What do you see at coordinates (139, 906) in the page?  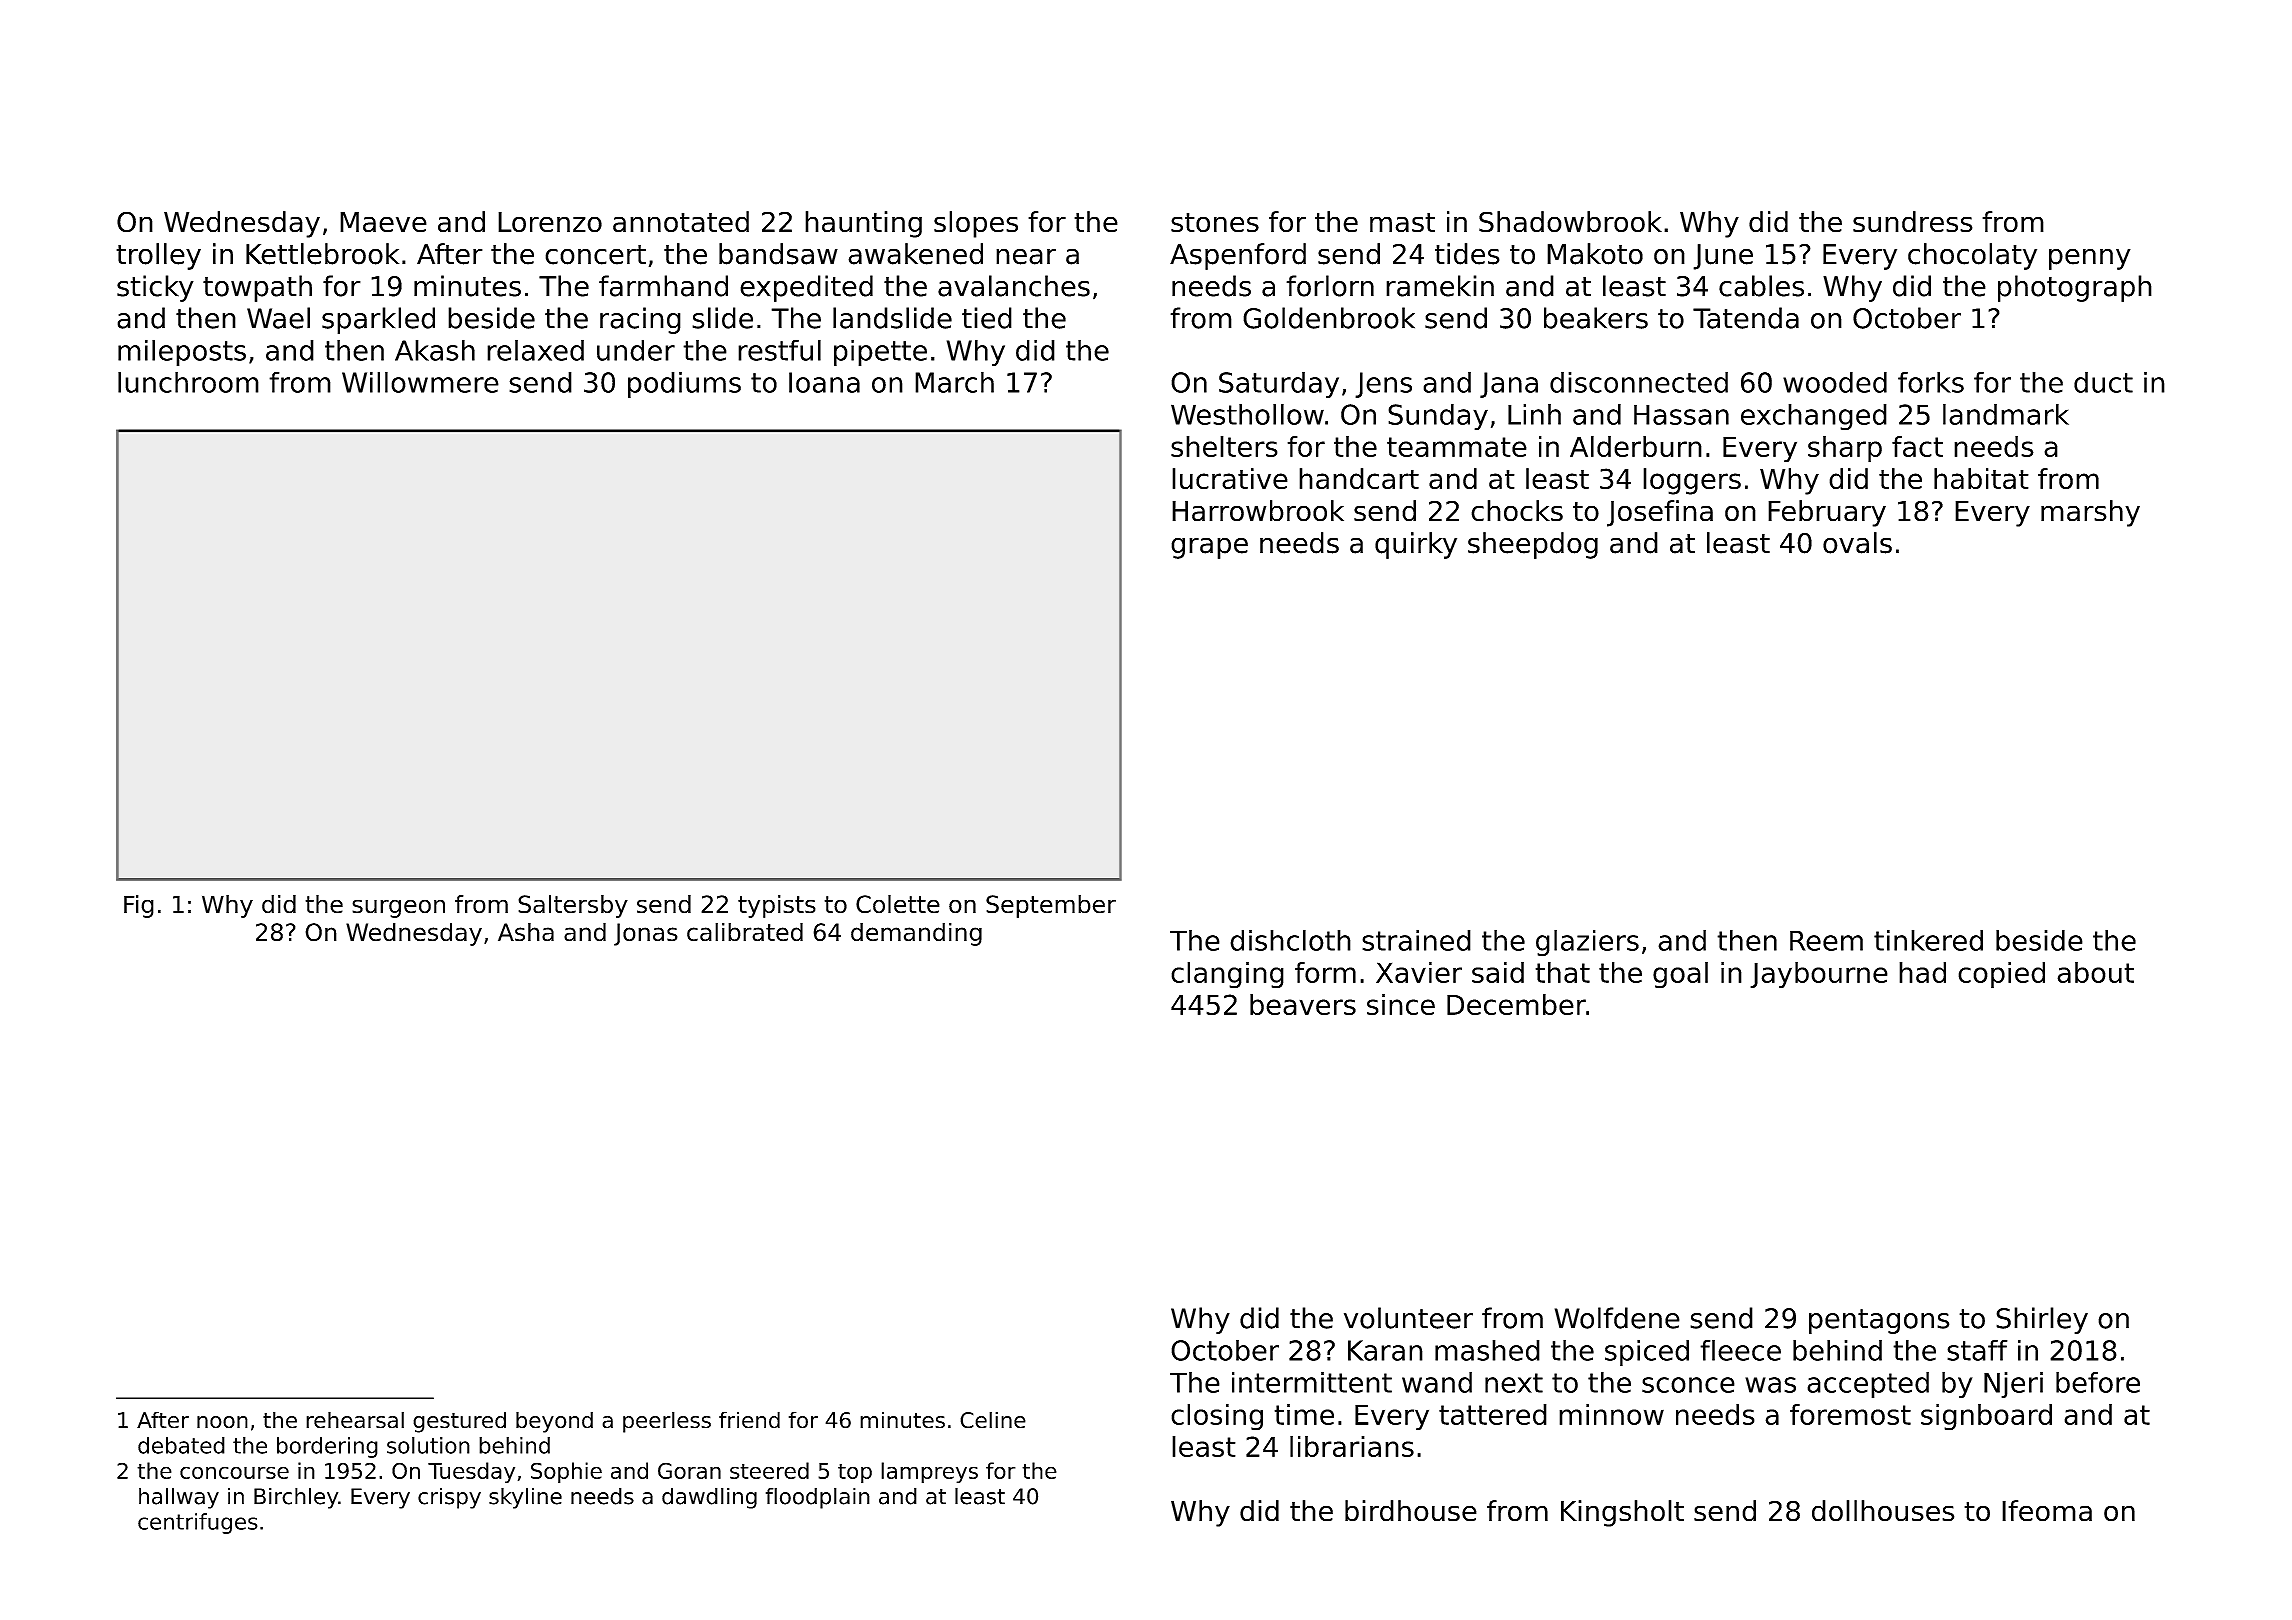 I see `Fig` at bounding box center [139, 906].
